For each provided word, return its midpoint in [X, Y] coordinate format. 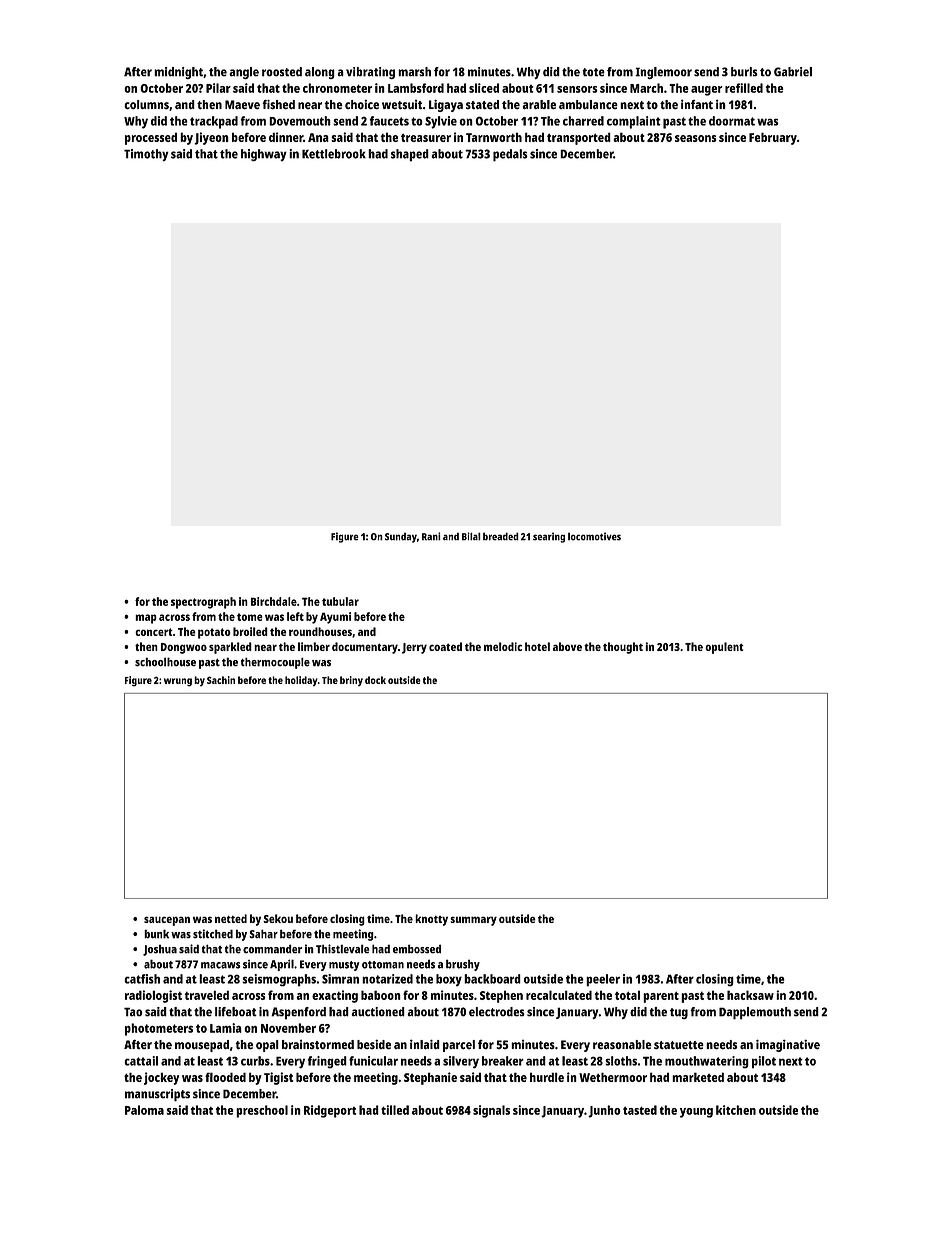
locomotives [594, 536]
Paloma [144, 1110]
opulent [724, 648]
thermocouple [275, 663]
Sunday [401, 538]
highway [264, 155]
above [567, 646]
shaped [410, 155]
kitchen [736, 1110]
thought [623, 648]
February [773, 138]
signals [491, 1111]
